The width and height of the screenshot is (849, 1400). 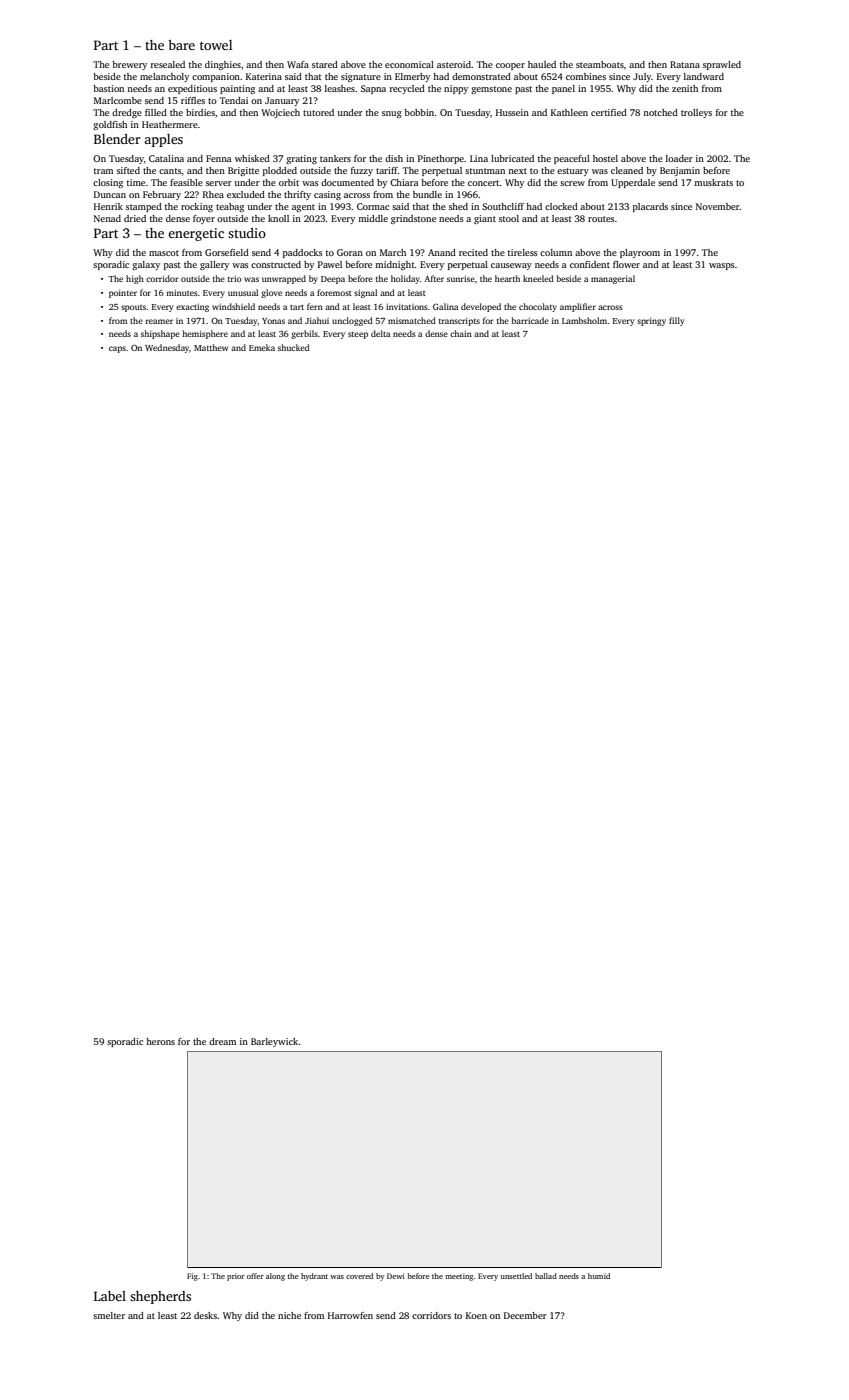 What do you see at coordinates (578, 307) in the screenshot?
I see `amplifier` at bounding box center [578, 307].
